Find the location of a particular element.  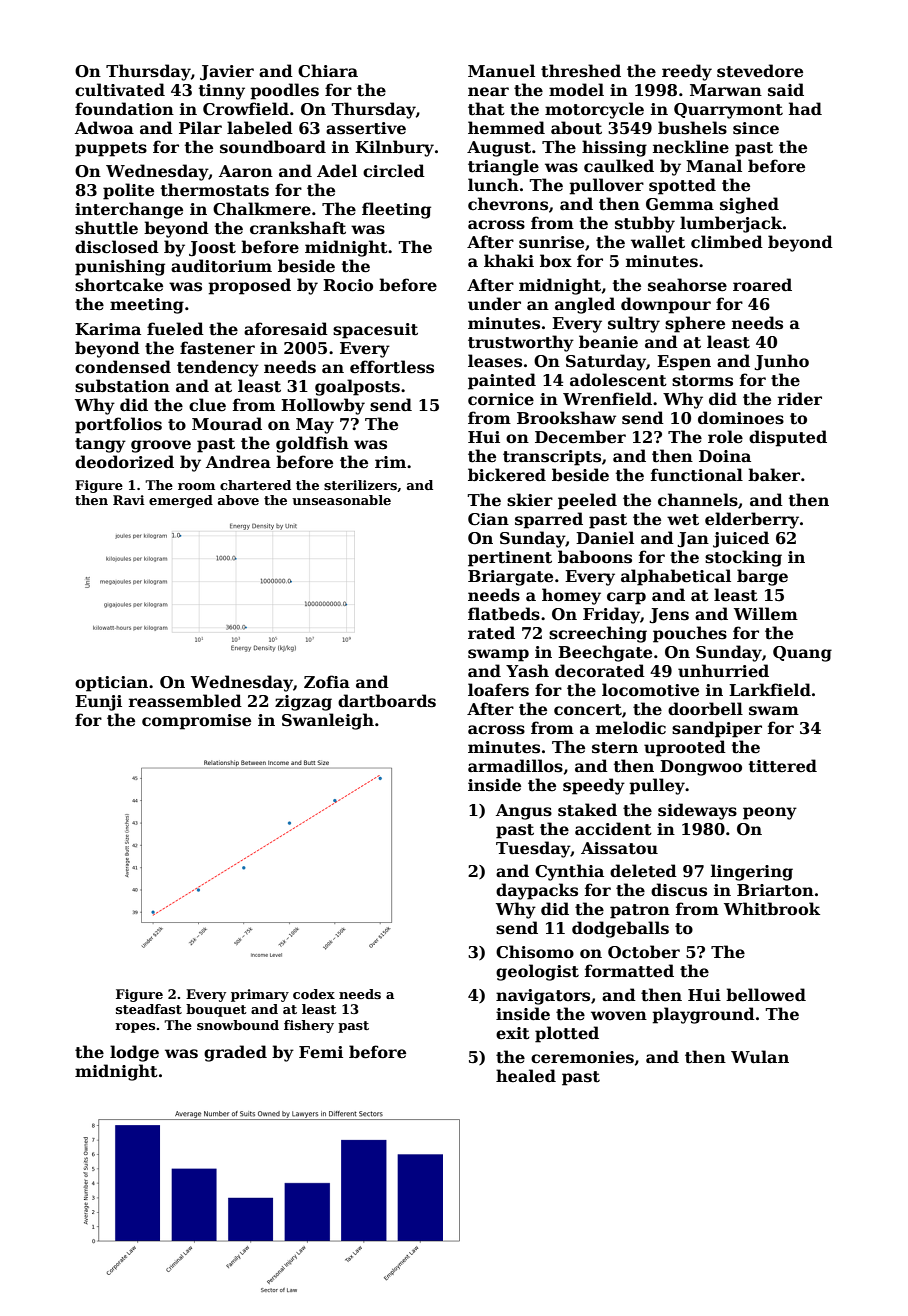

locomotive is located at coordinates (650, 690).
